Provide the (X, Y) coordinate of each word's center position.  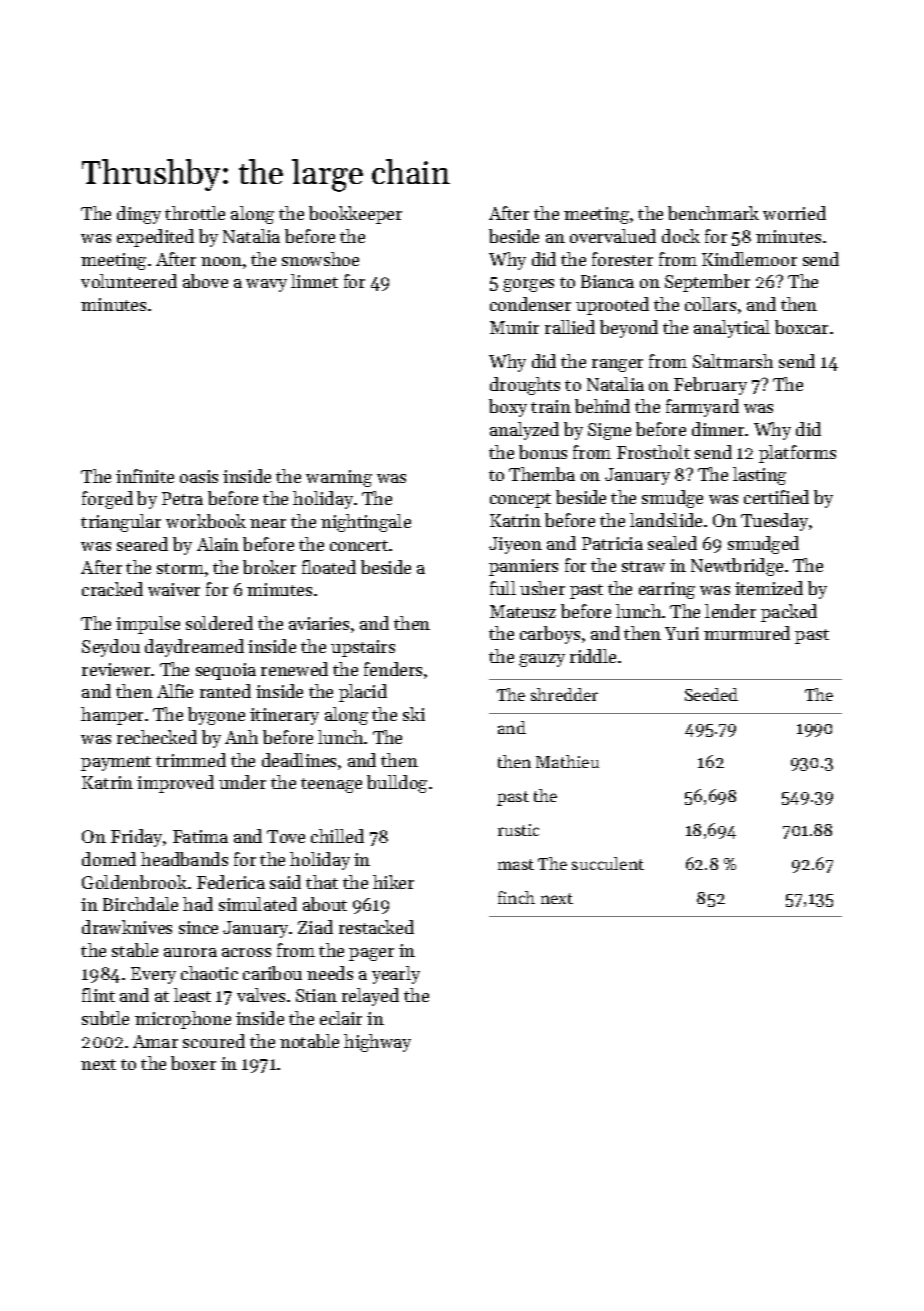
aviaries (319, 623)
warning (339, 478)
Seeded (711, 694)
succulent (608, 863)
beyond (629, 329)
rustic (518, 830)
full (503, 588)
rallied (570, 327)
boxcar (801, 327)
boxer (193, 1063)
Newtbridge (737, 567)
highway (377, 1043)
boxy (508, 408)
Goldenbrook (134, 882)
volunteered (129, 281)
